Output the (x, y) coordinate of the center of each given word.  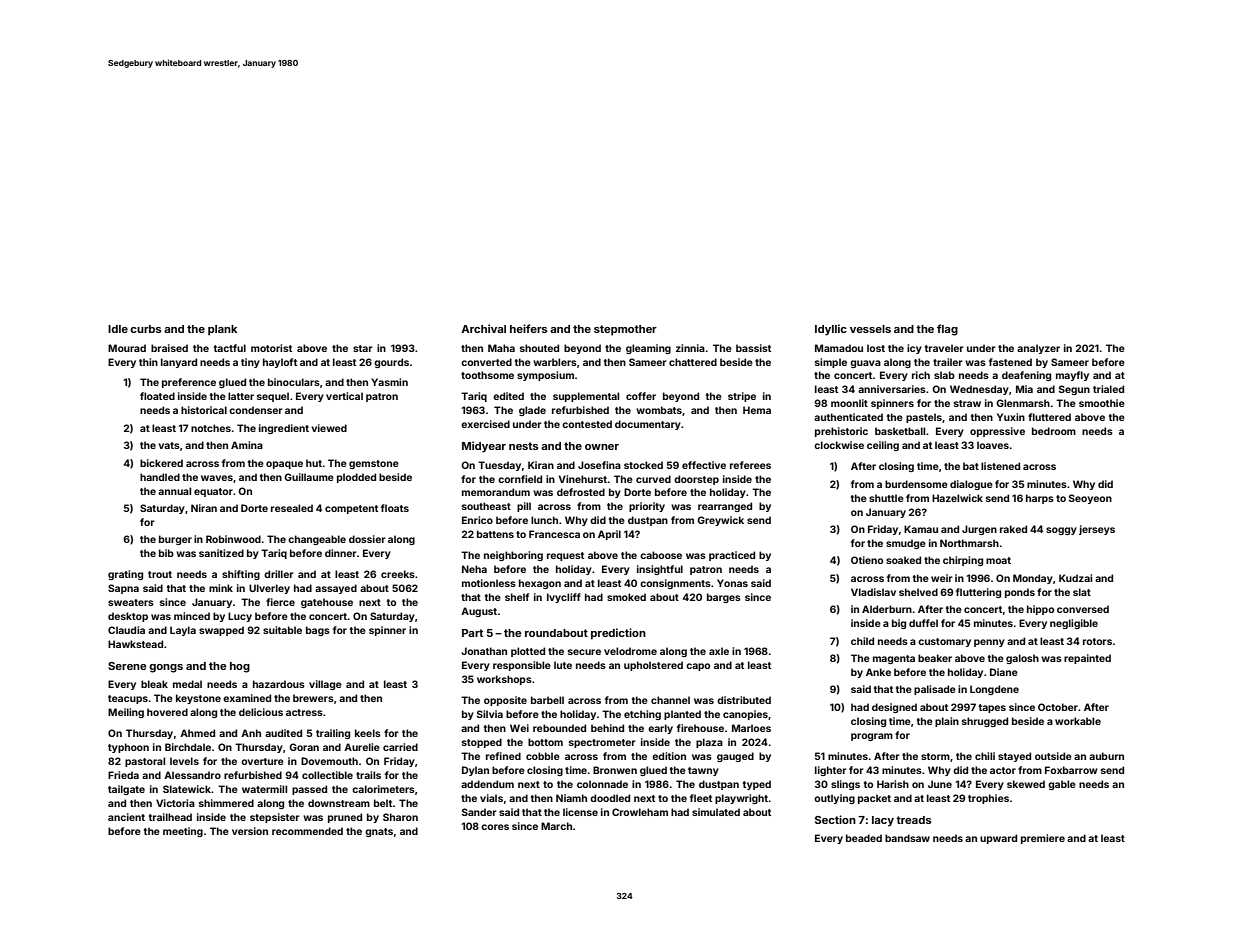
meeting (183, 832)
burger (175, 540)
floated (157, 396)
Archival (483, 328)
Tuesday (499, 466)
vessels (870, 329)
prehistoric (841, 432)
